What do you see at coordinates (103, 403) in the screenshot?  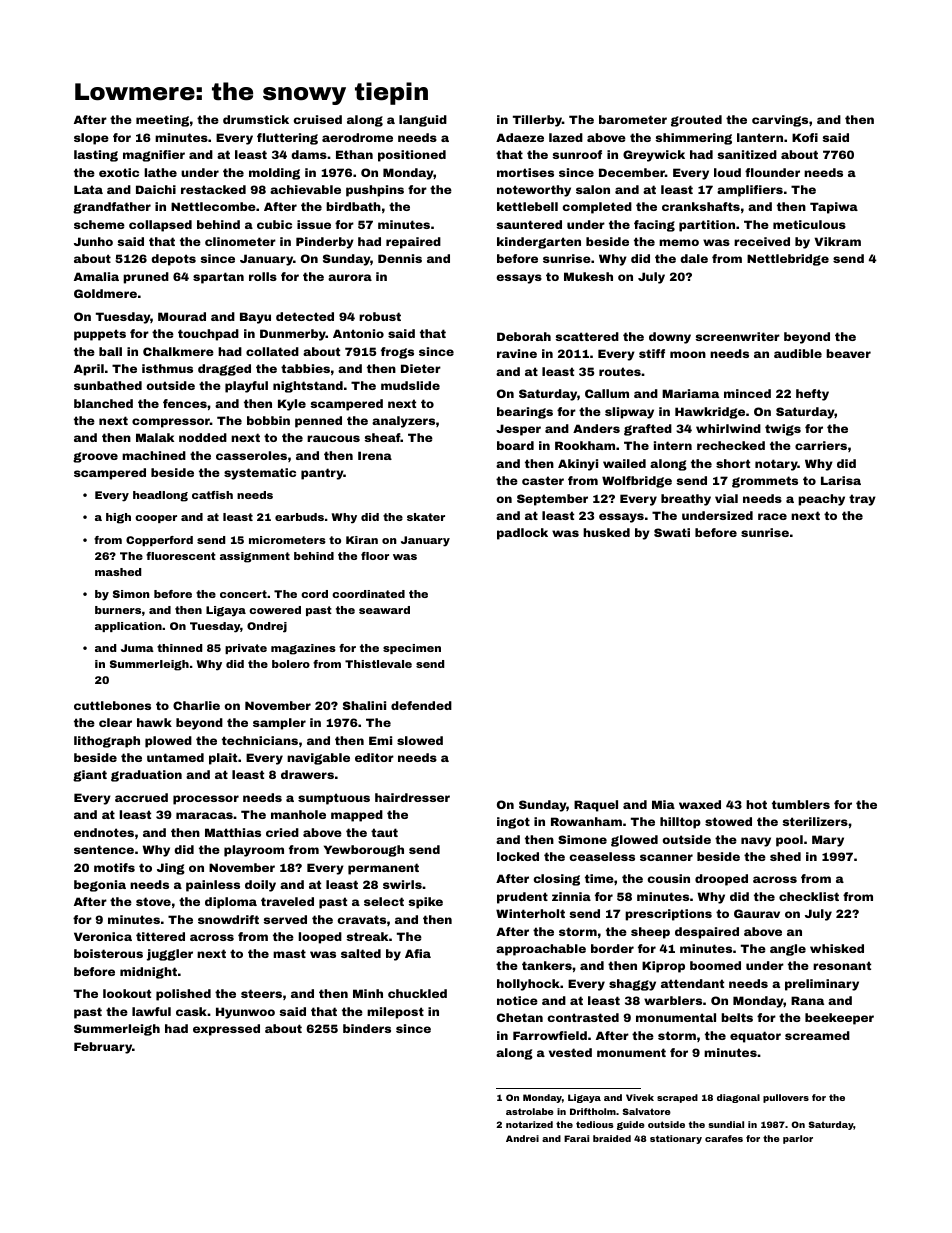 I see `blanched` at bounding box center [103, 403].
